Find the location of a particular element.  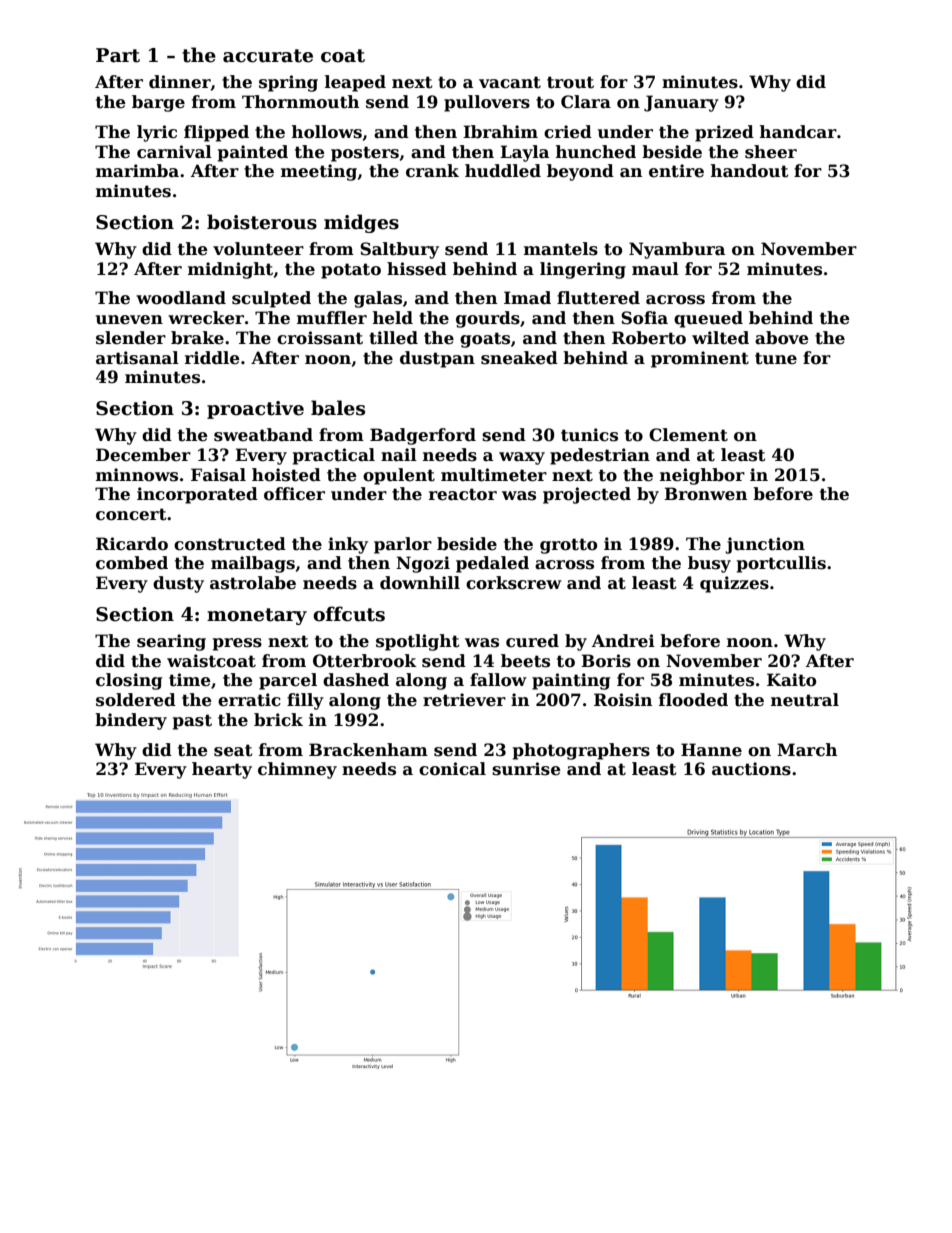

hearty is located at coordinates (222, 770).
